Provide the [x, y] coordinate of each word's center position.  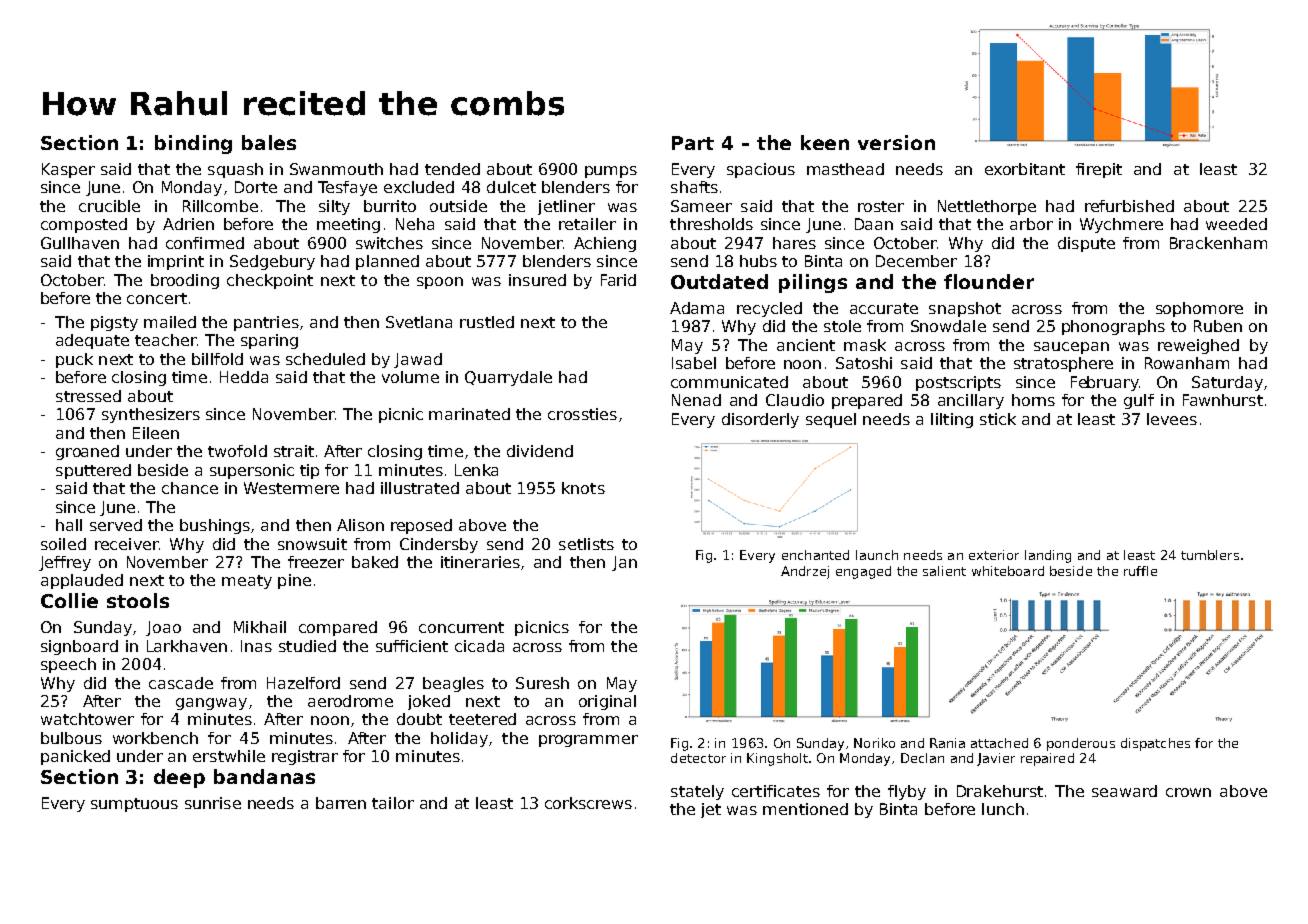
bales [269, 142]
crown [1188, 792]
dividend [540, 451]
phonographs [1113, 327]
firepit [1099, 170]
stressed [88, 396]
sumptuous [134, 805]
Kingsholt [777, 759]
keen [825, 142]
